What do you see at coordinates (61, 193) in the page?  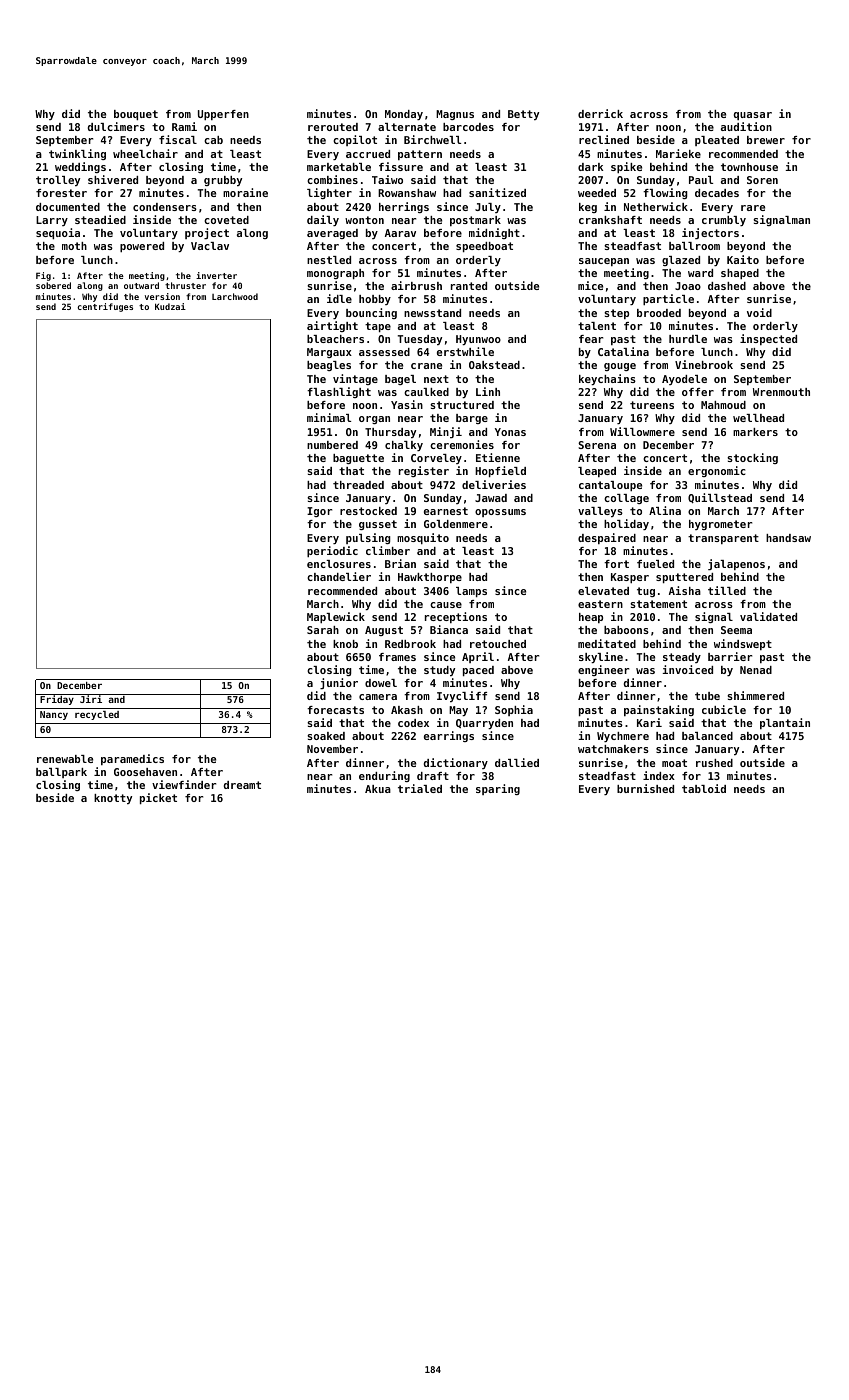 I see `forester` at bounding box center [61, 193].
